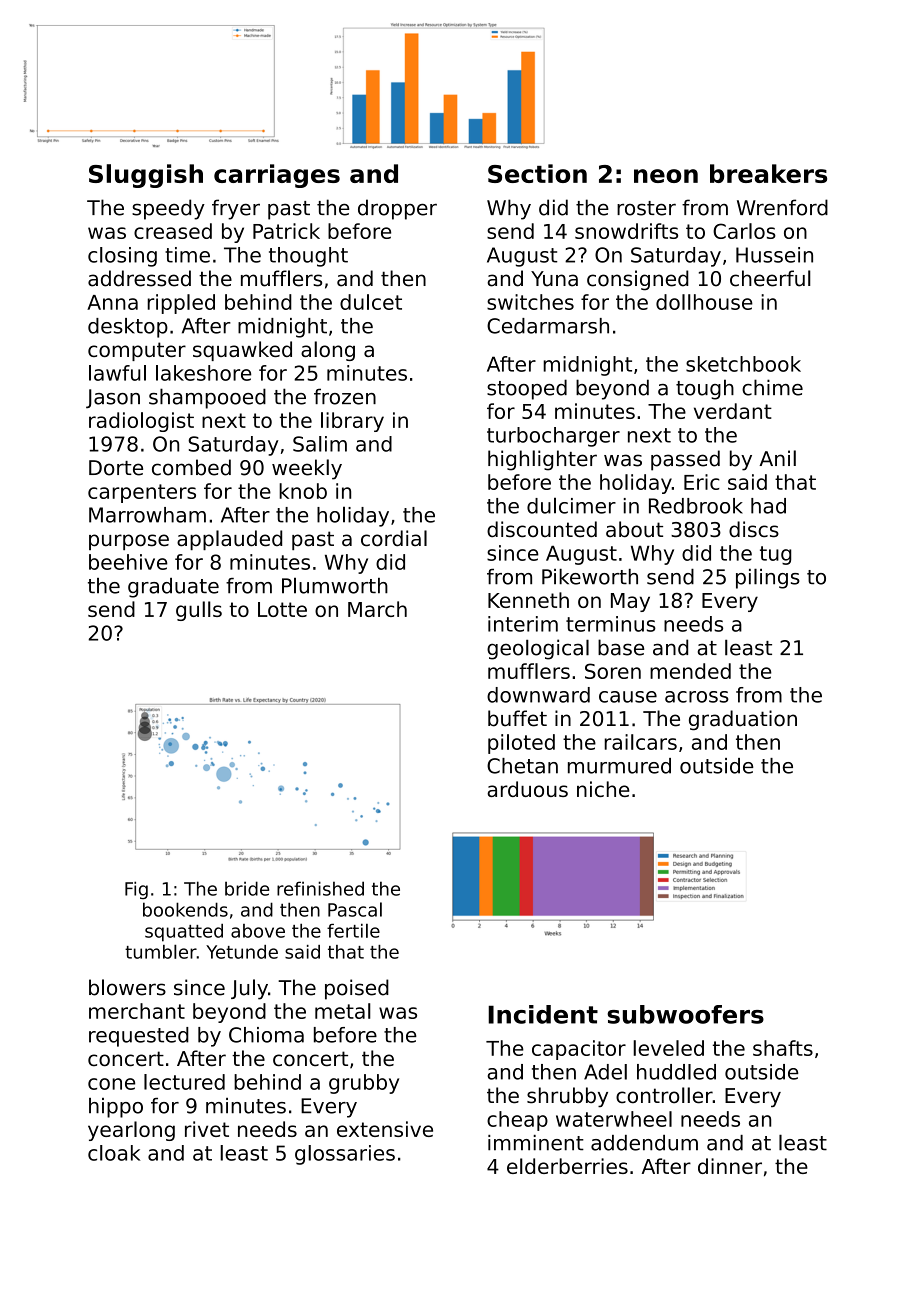 This page has width=924, height=1311. I want to click on graduation, so click(743, 720).
